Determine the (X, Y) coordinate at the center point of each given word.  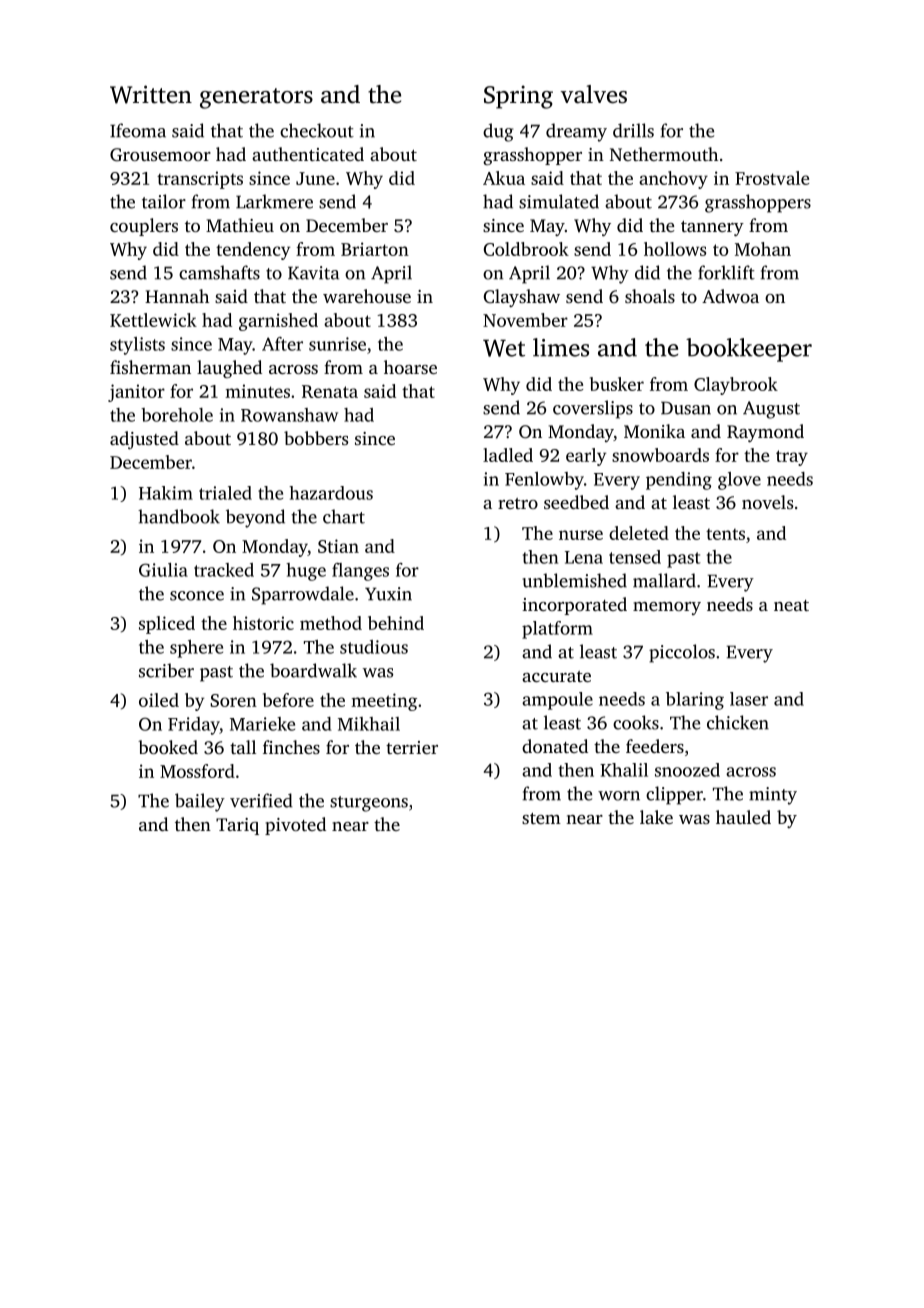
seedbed (576, 502)
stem (541, 818)
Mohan (763, 249)
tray (792, 458)
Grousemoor (160, 155)
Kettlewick (153, 320)
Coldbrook (526, 249)
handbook (179, 516)
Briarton (375, 249)
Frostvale (772, 178)
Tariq (237, 826)
